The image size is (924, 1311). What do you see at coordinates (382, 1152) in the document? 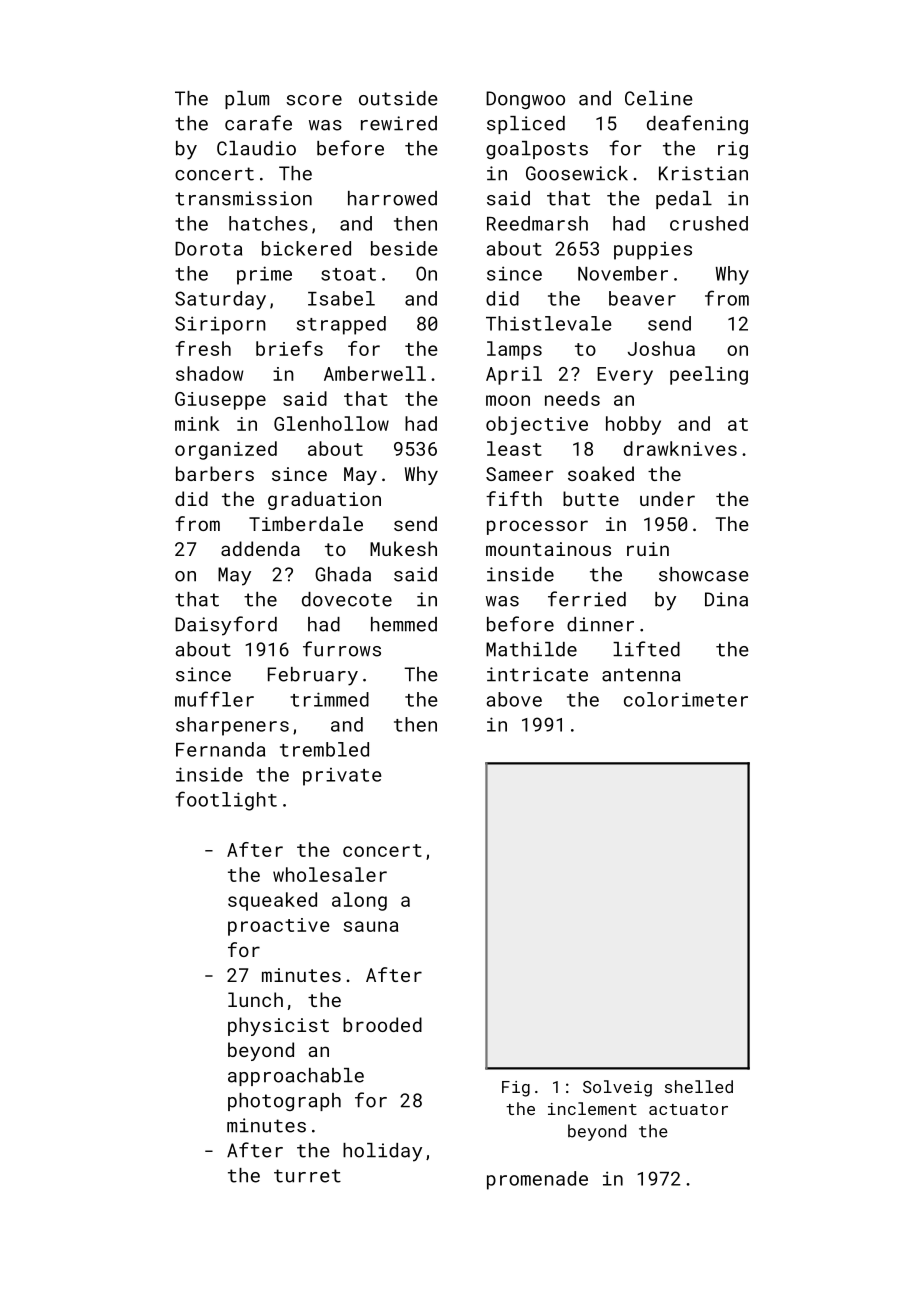
I see `holiday` at bounding box center [382, 1152].
